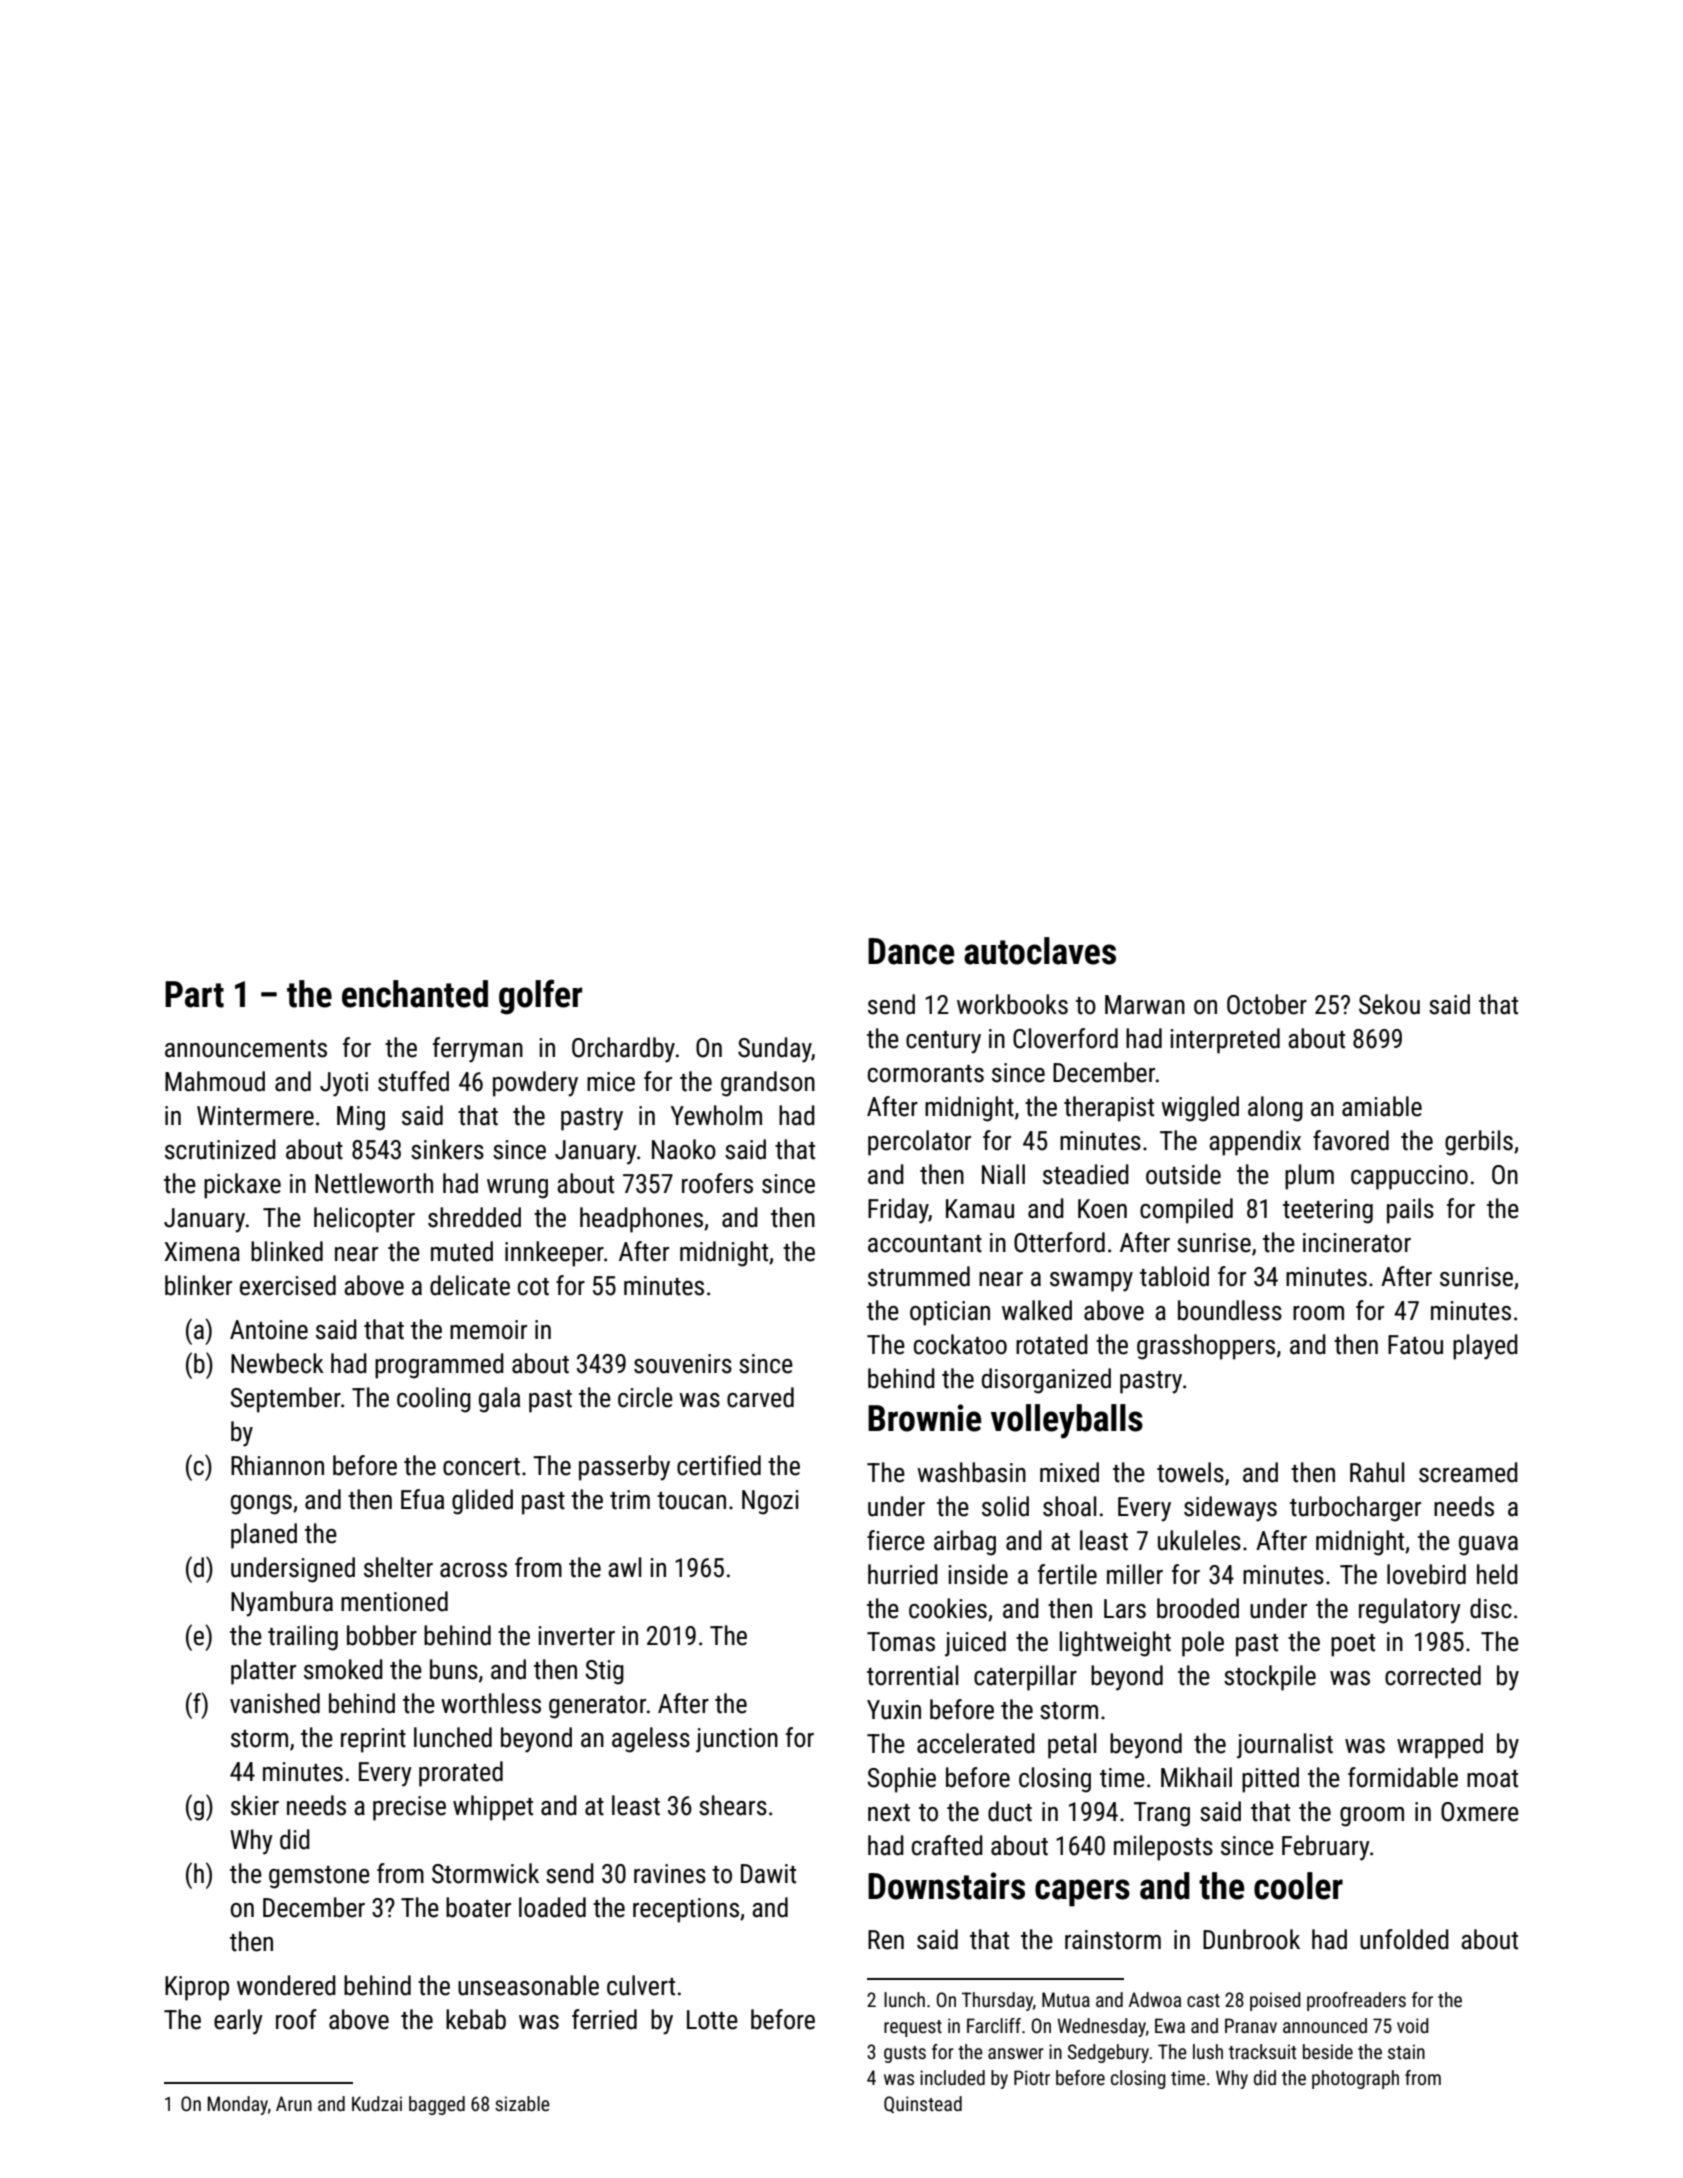 The image size is (1683, 2178). Describe the element at coordinates (670, 1874) in the document. I see `ravines` at that location.
